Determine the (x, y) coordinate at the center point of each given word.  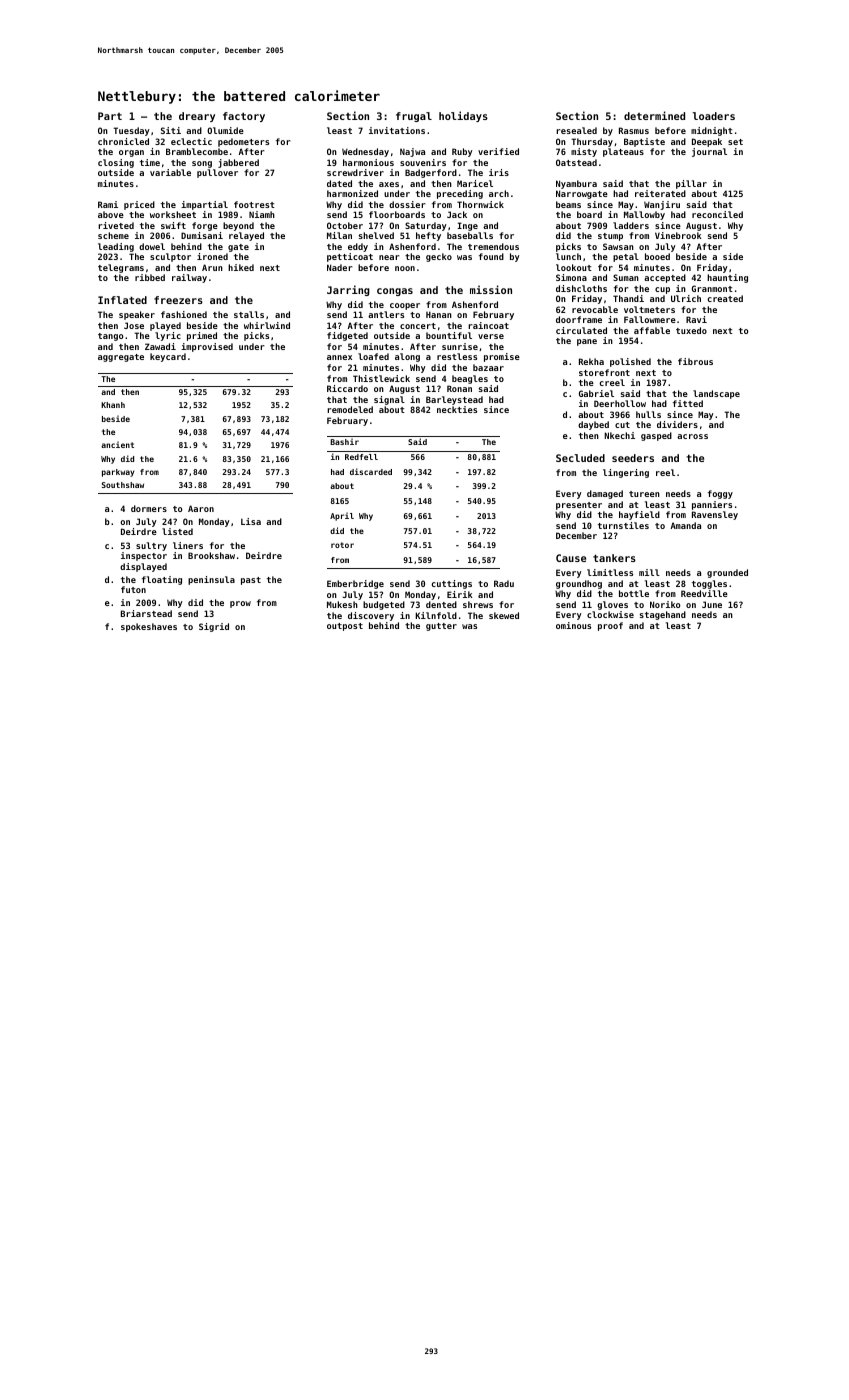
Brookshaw (211, 555)
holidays (463, 116)
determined (654, 115)
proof (610, 626)
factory (244, 117)
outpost (345, 627)
